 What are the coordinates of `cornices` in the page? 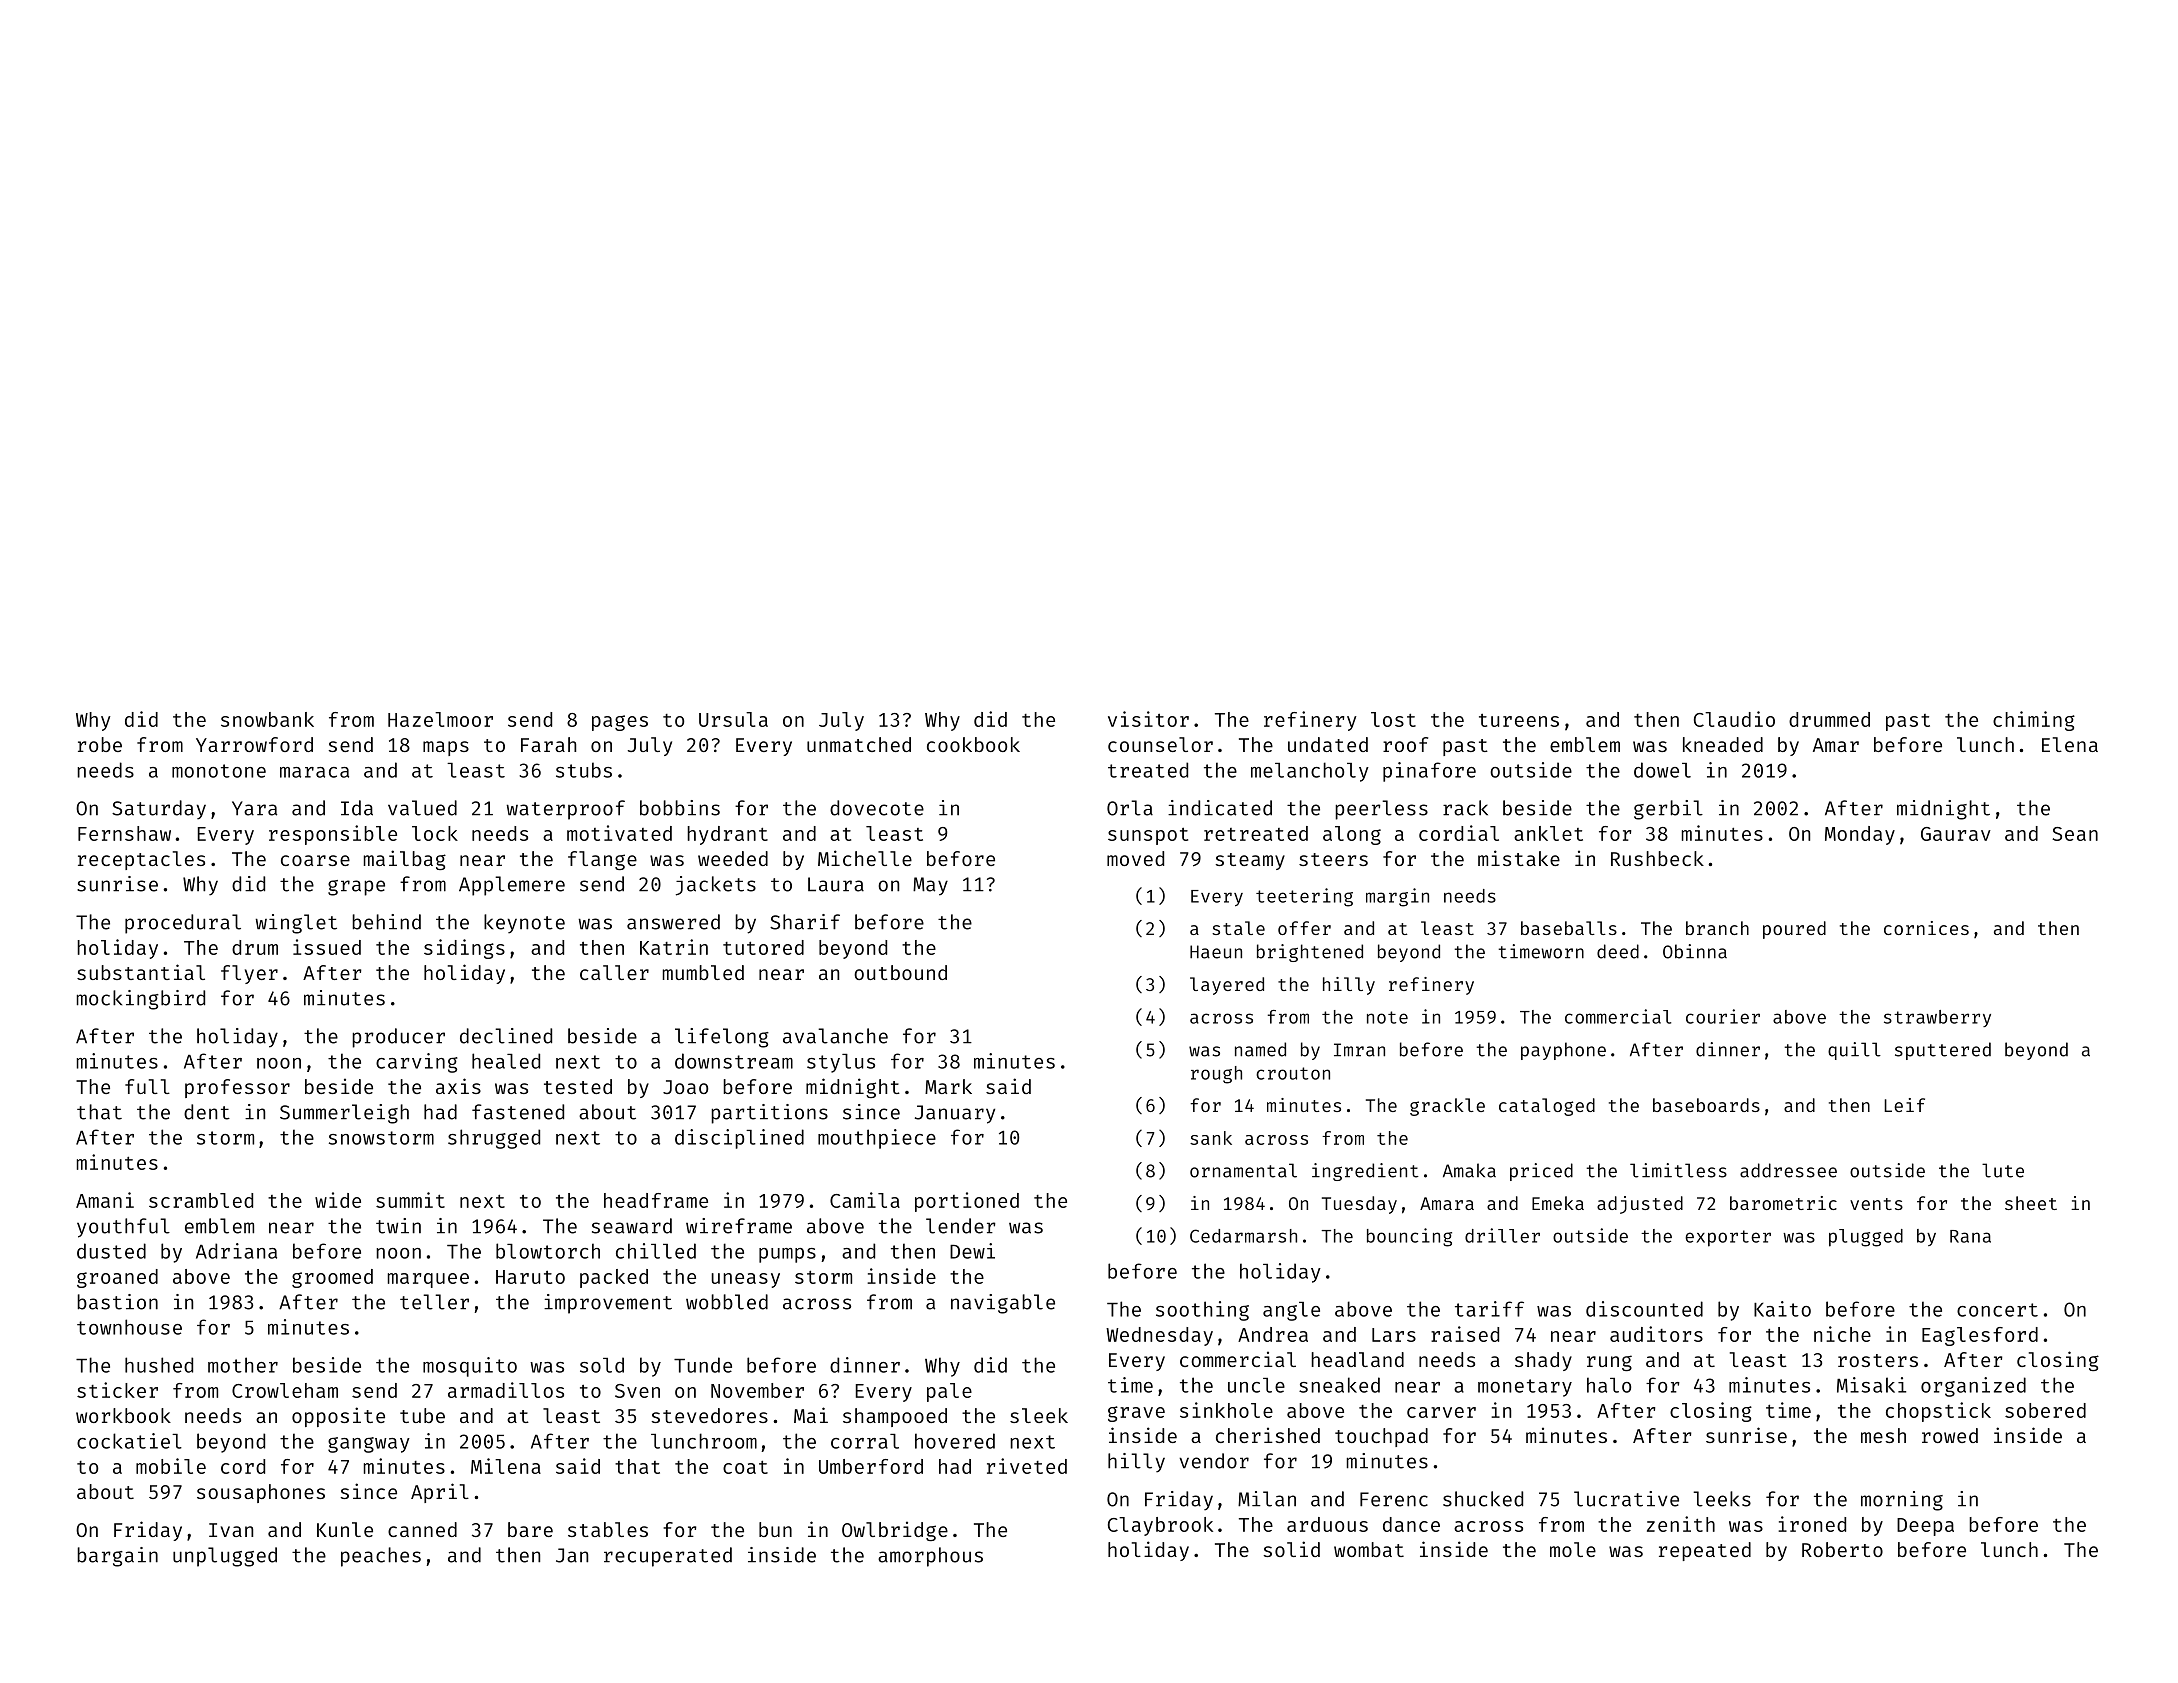 It's located at (1926, 928).
